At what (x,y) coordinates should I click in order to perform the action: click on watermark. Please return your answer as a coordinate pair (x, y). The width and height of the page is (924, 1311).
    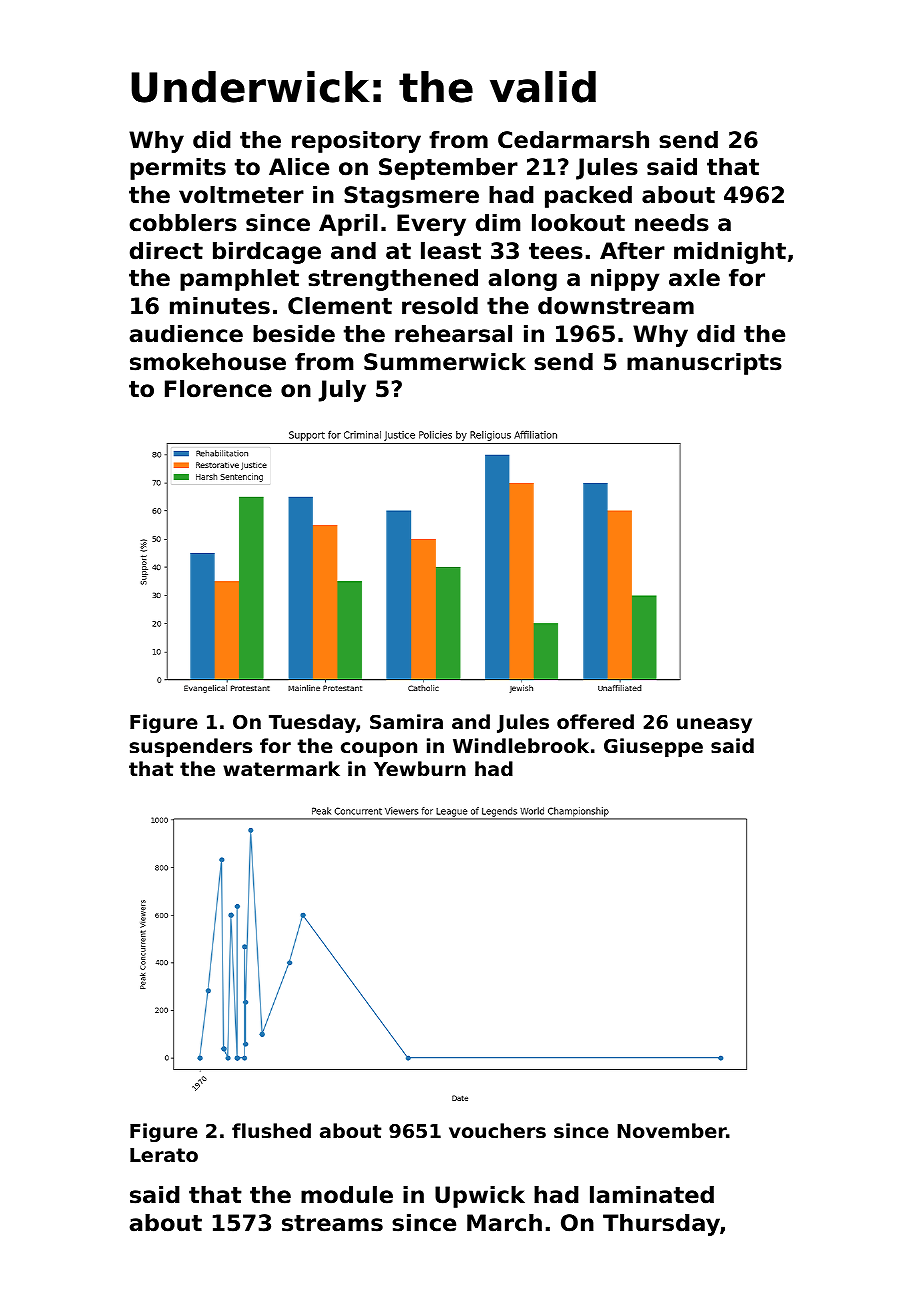
    Looking at the image, I should click on (281, 768).
